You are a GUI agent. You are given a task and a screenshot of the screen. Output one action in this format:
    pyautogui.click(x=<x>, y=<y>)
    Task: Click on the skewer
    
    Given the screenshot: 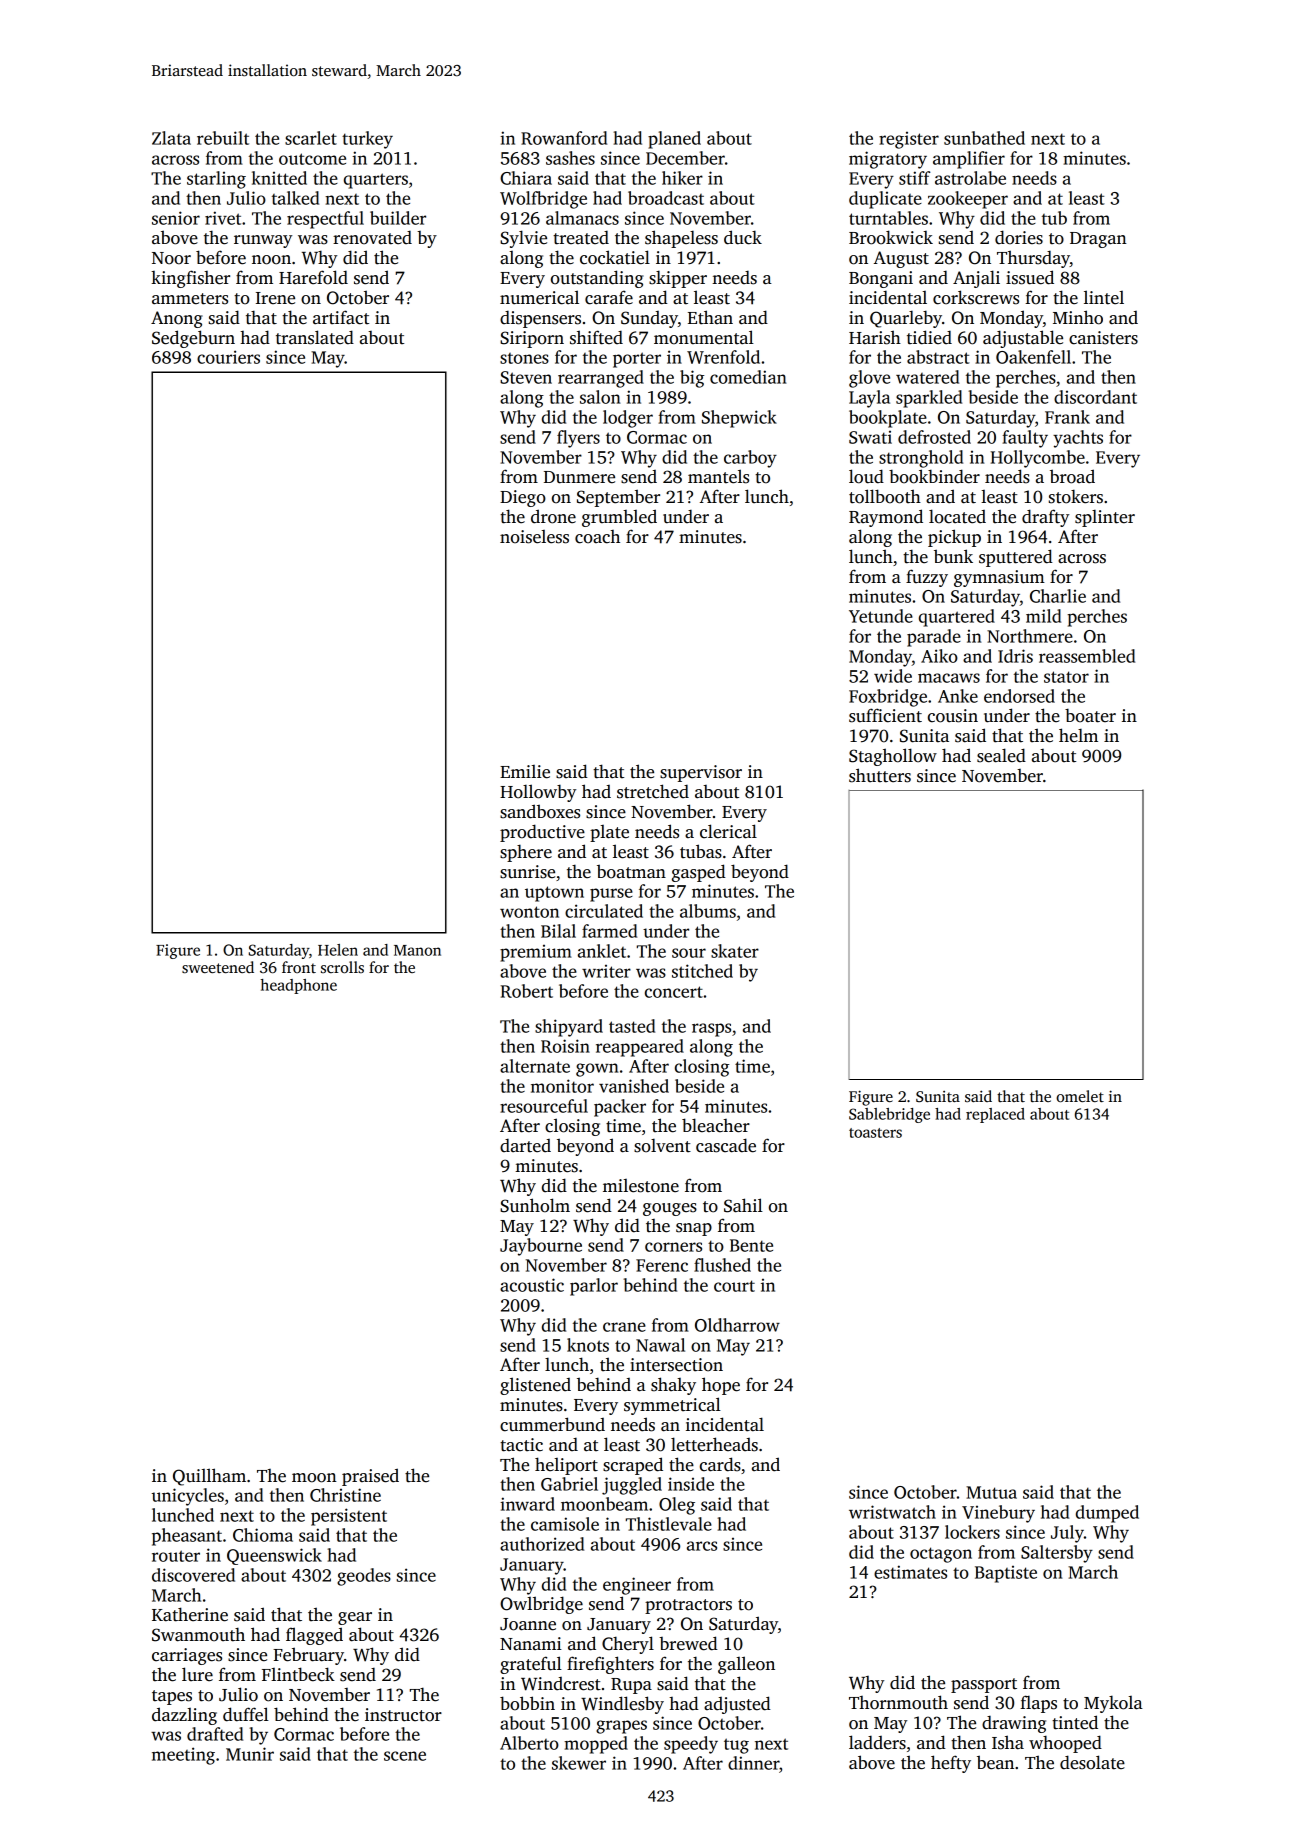 What is the action you would take?
    pyautogui.click(x=579, y=1763)
